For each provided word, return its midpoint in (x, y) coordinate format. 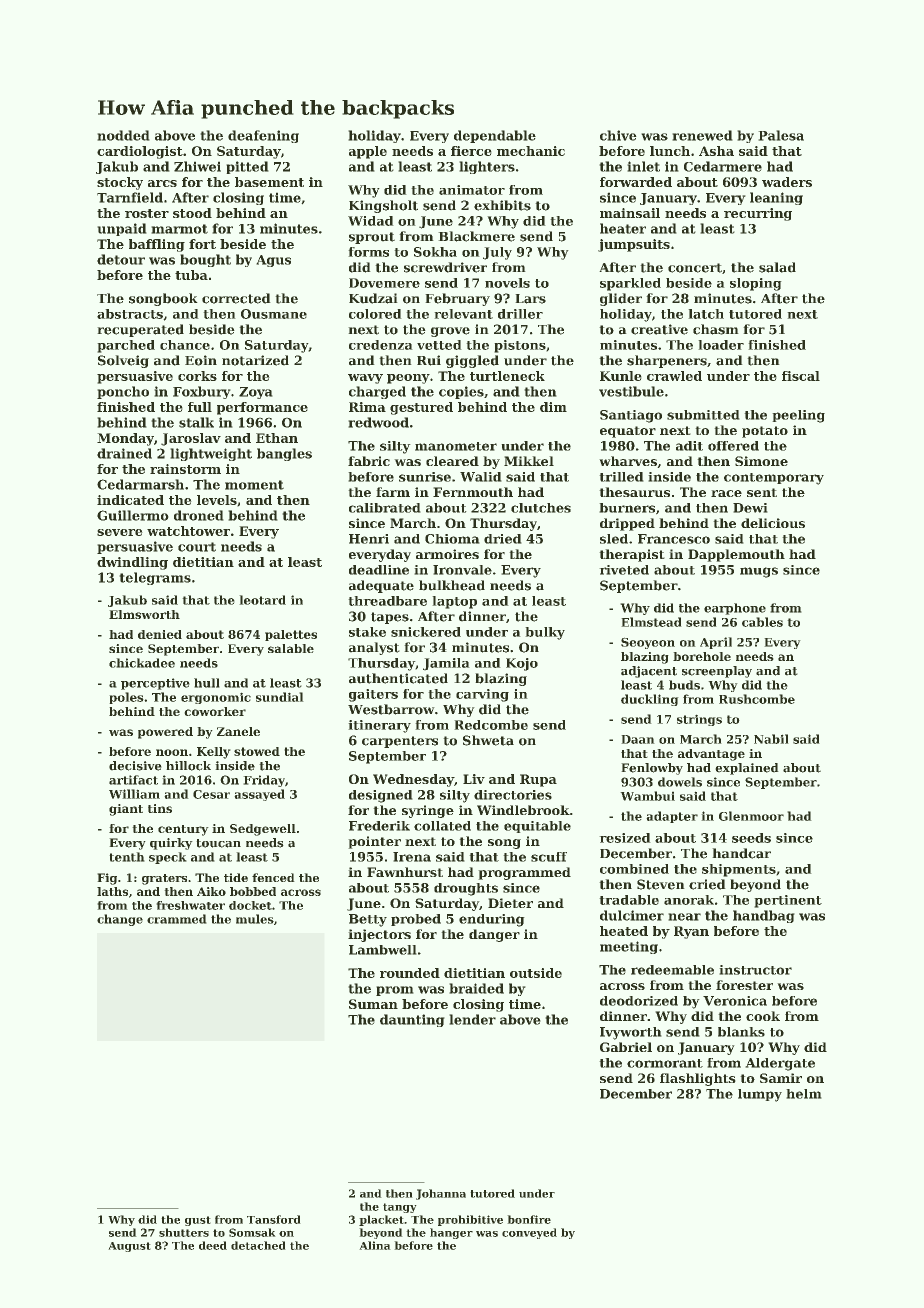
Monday (125, 439)
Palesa (781, 135)
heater (623, 228)
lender (472, 1019)
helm (804, 1094)
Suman (373, 1004)
